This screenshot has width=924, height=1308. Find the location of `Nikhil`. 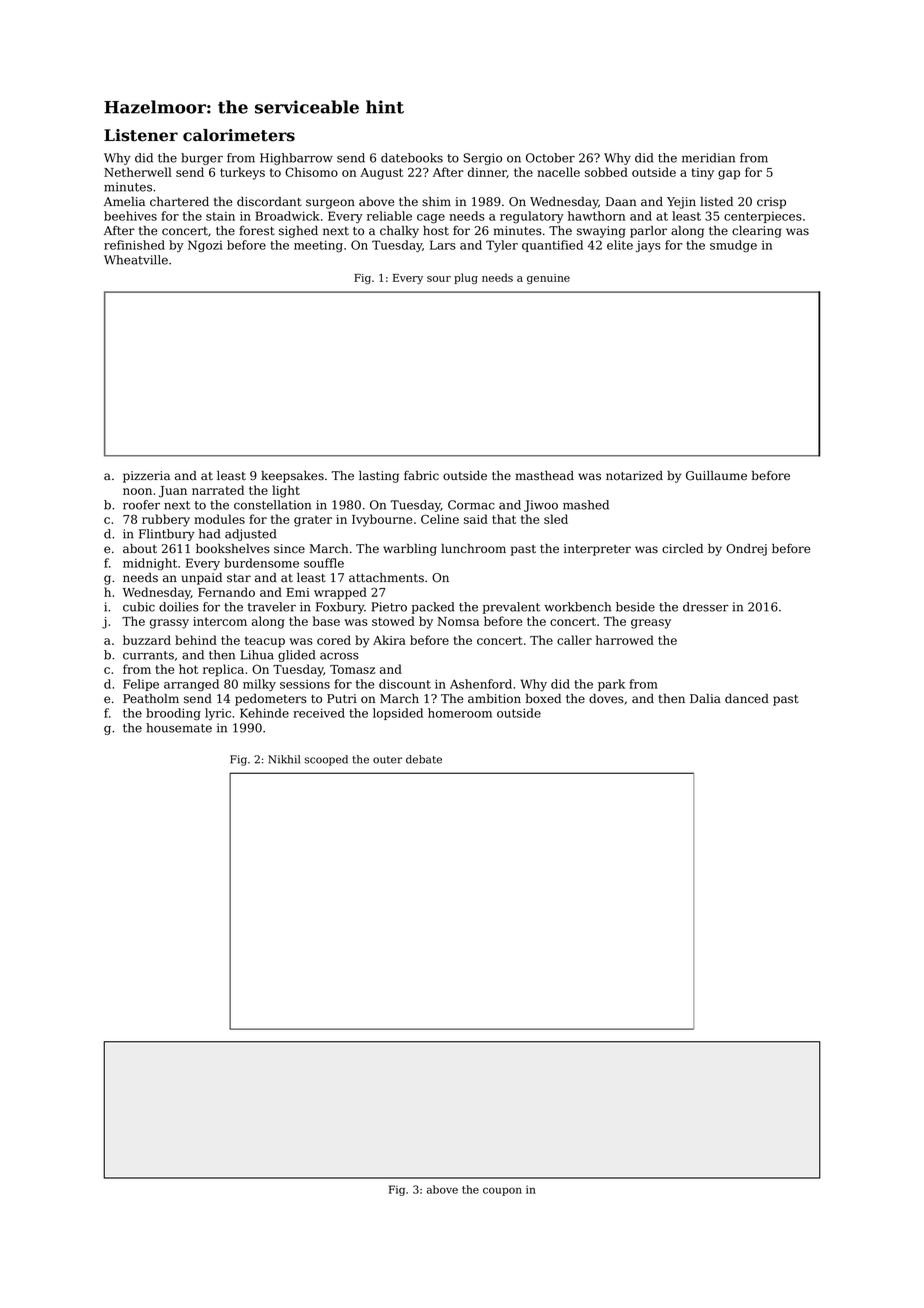

Nikhil is located at coordinates (284, 759).
